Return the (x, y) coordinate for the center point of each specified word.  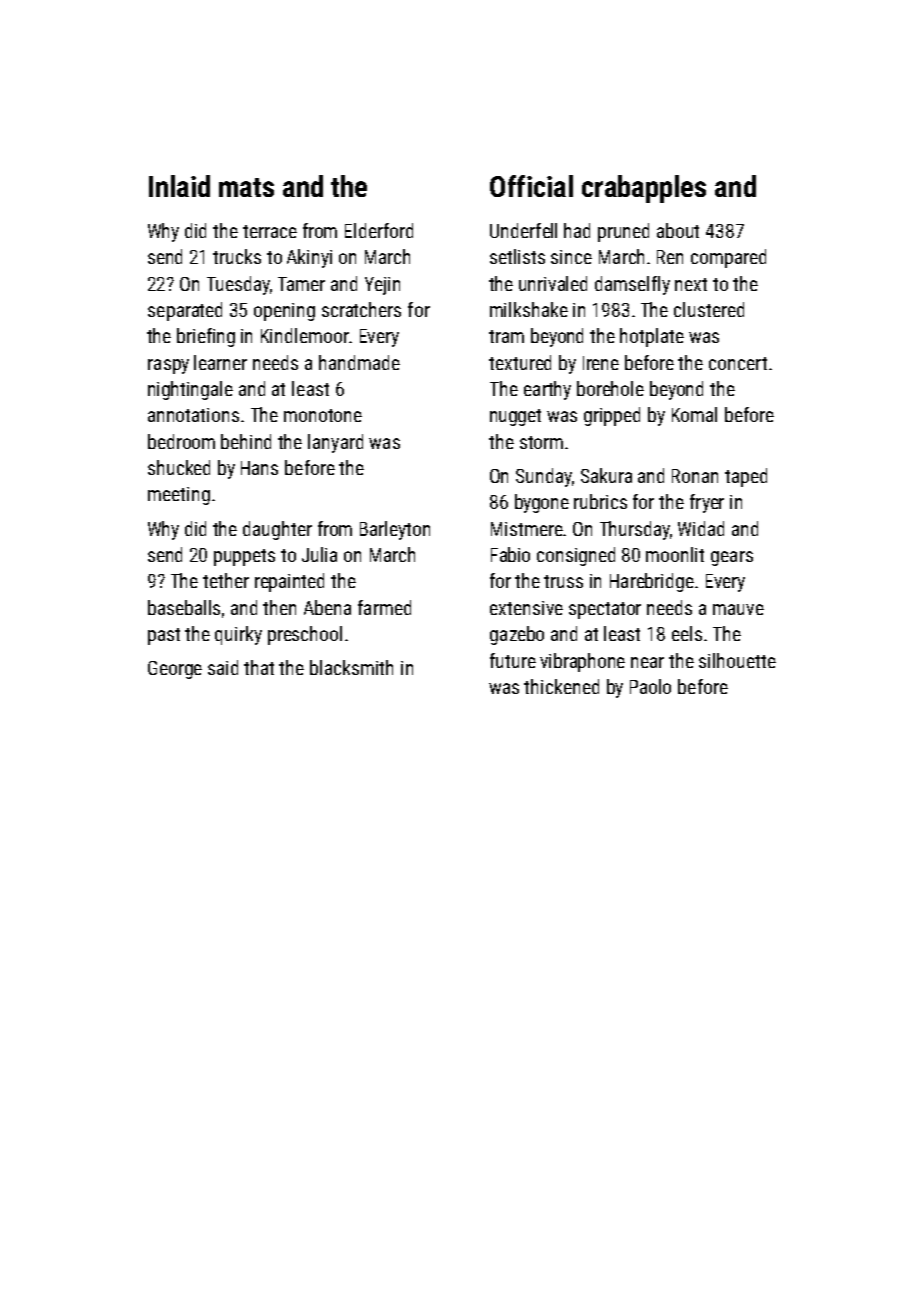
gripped (612, 416)
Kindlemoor (305, 335)
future (513, 660)
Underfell (523, 230)
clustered (709, 309)
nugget (515, 417)
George (175, 670)
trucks (237, 256)
